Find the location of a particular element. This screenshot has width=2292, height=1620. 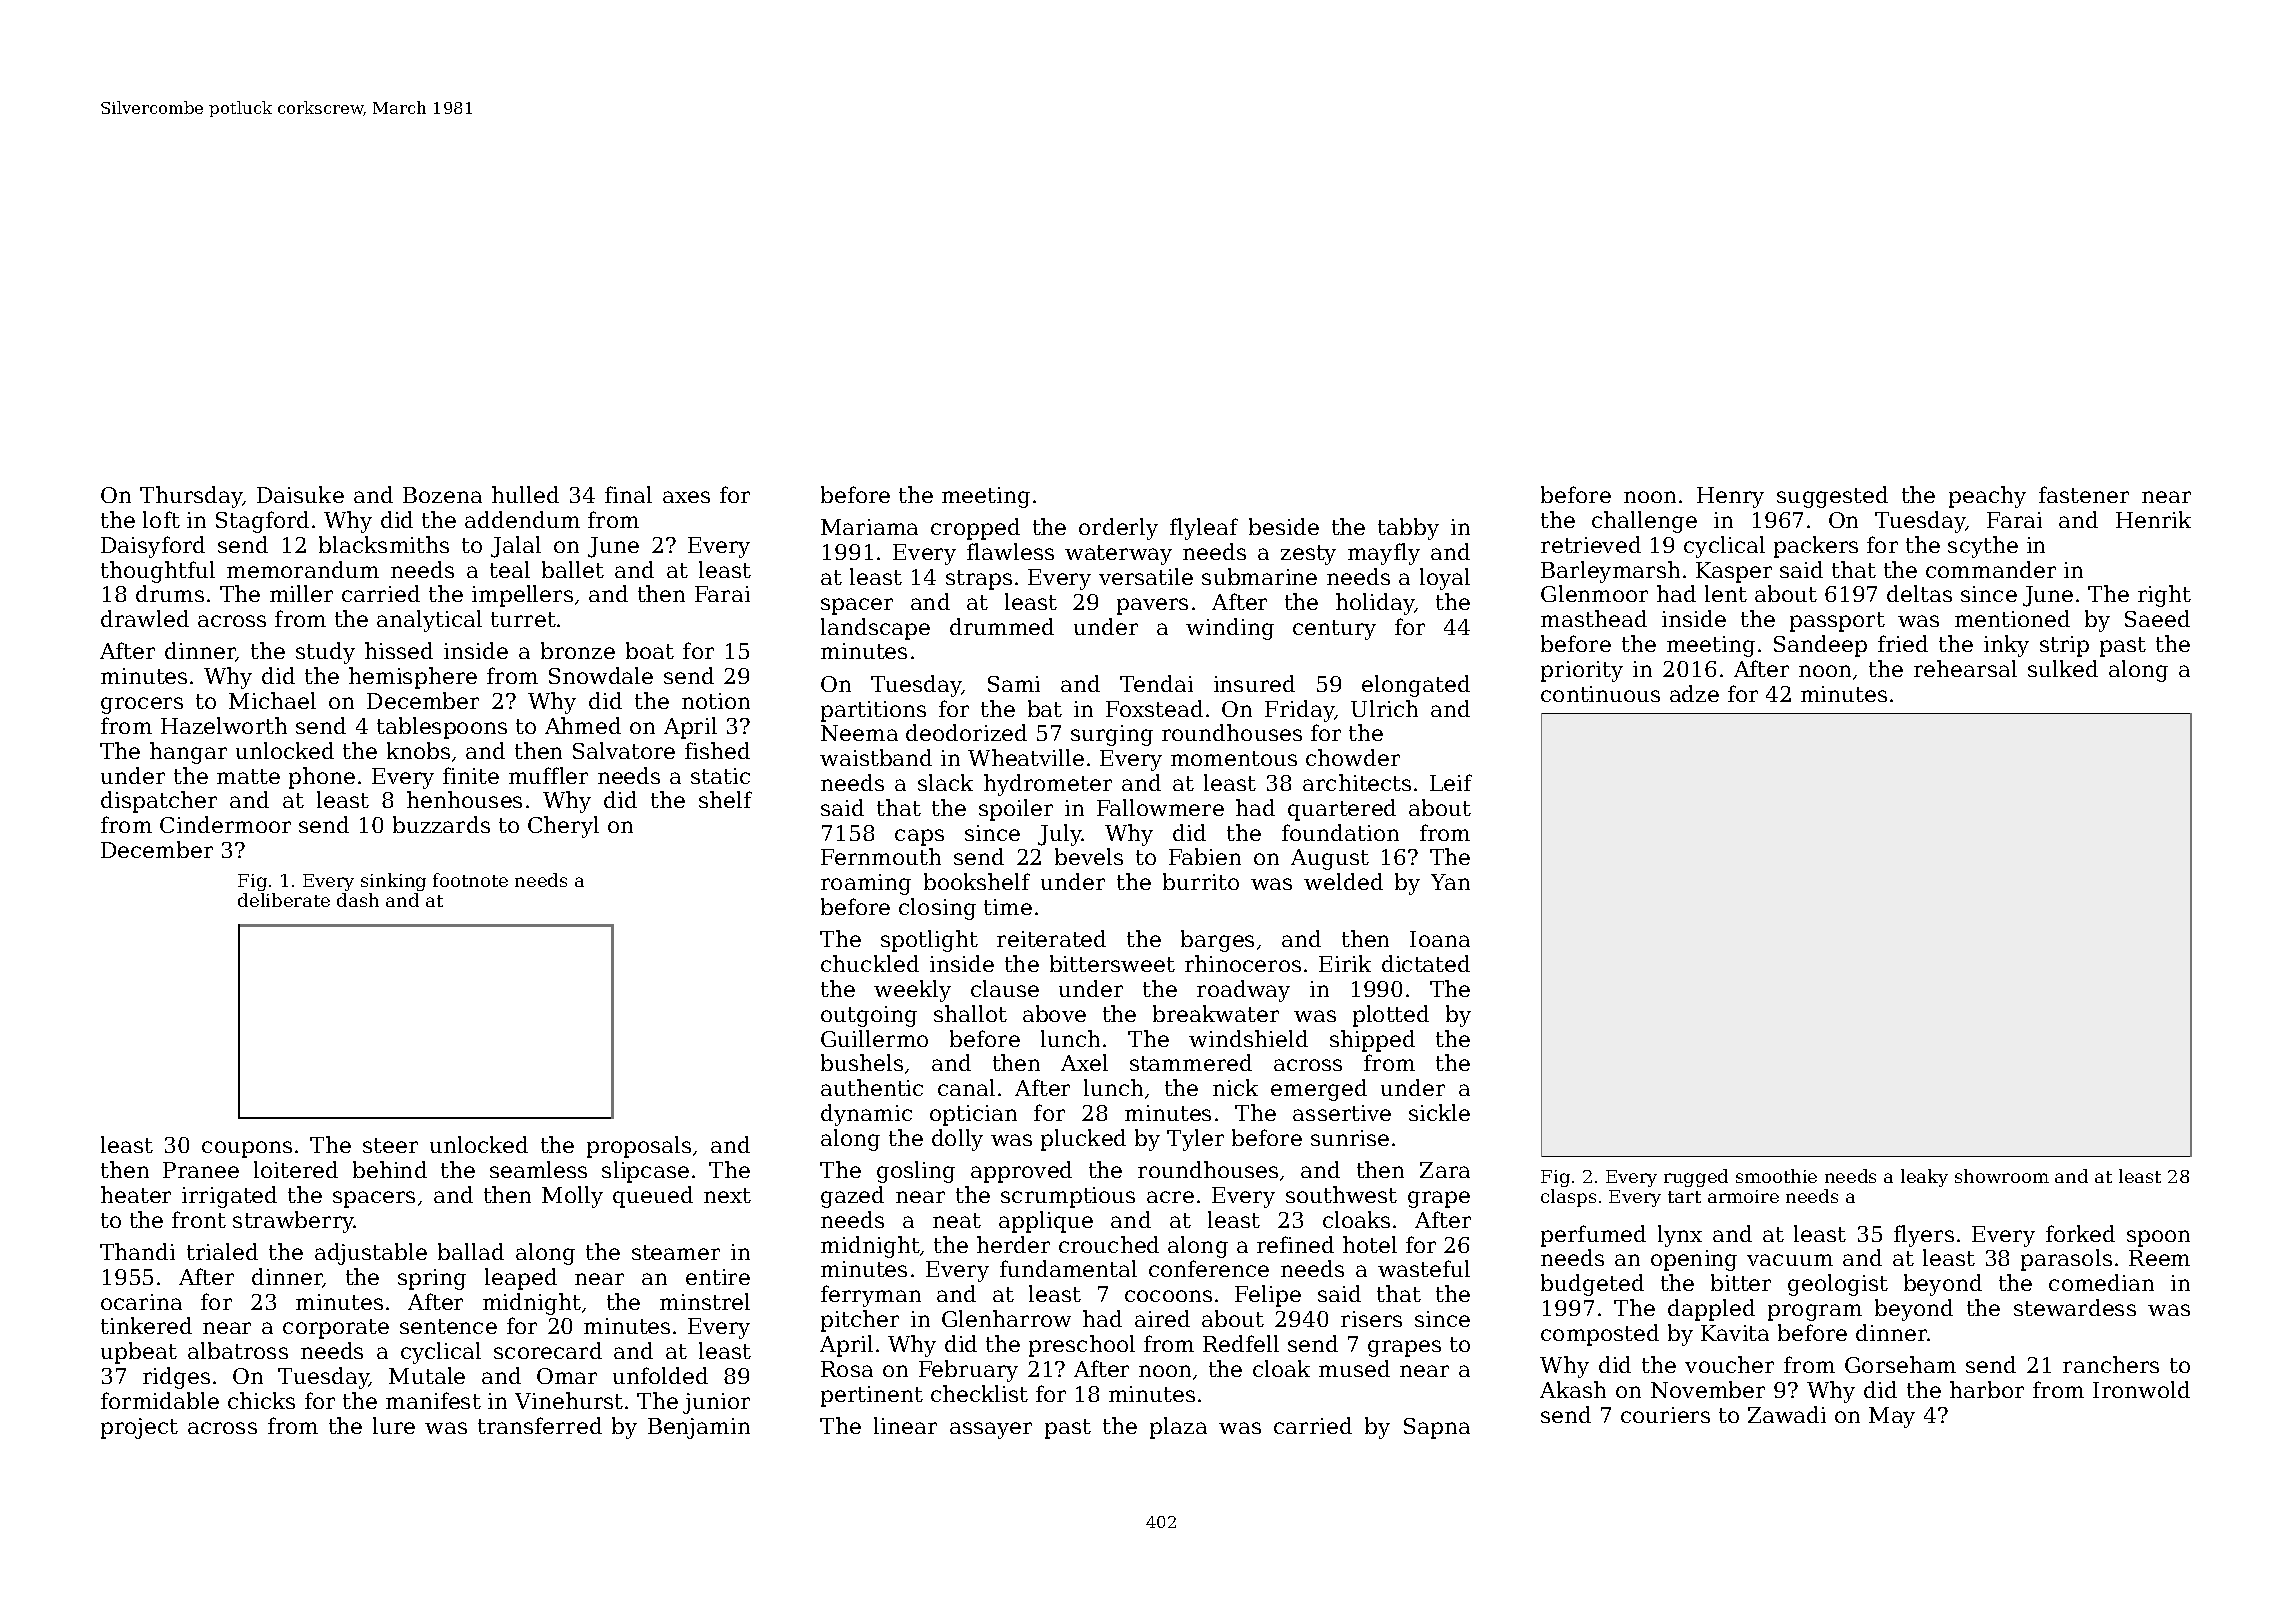

fished is located at coordinates (717, 750).
